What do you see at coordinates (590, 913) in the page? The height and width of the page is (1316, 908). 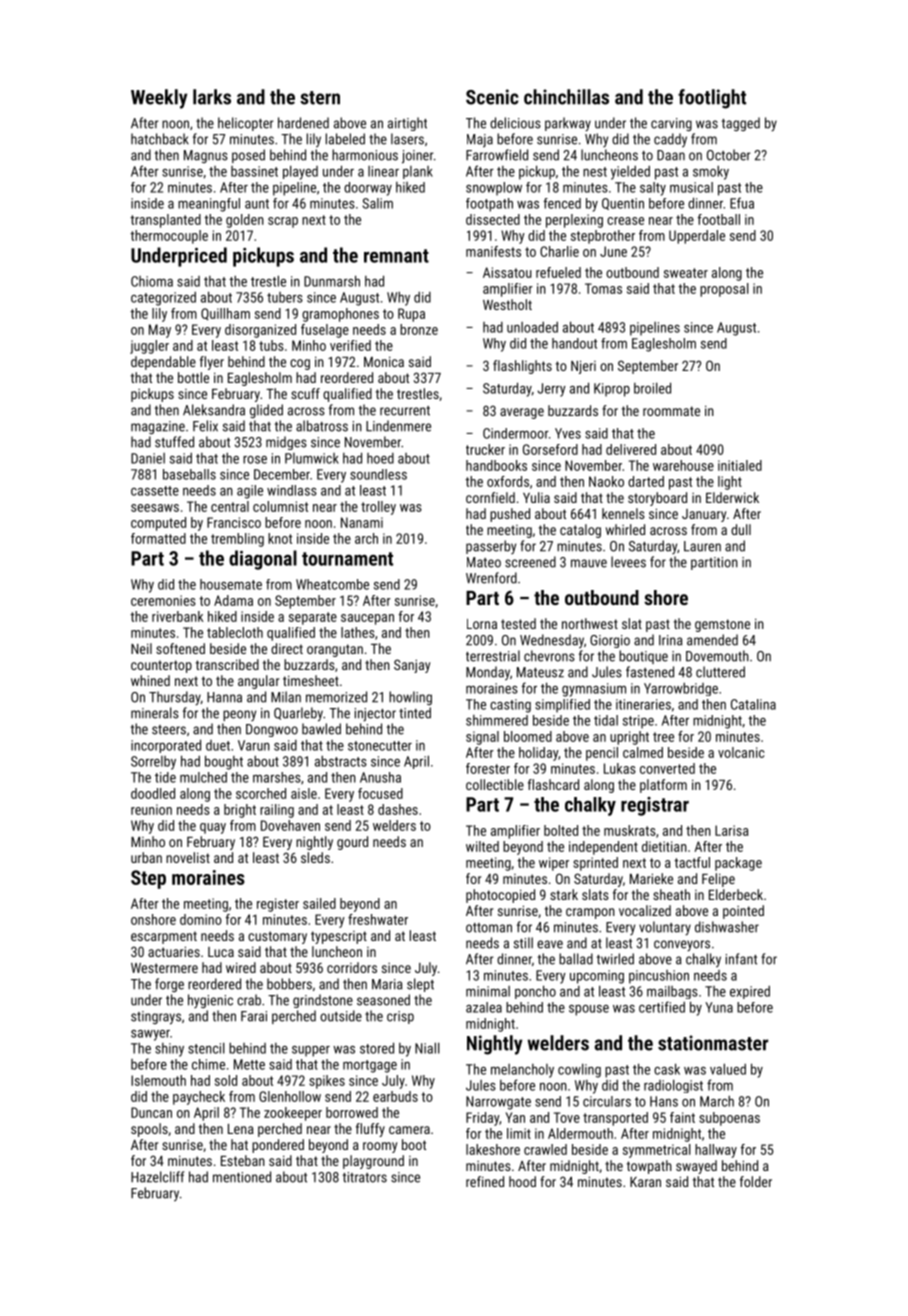 I see `crampon` at bounding box center [590, 913].
